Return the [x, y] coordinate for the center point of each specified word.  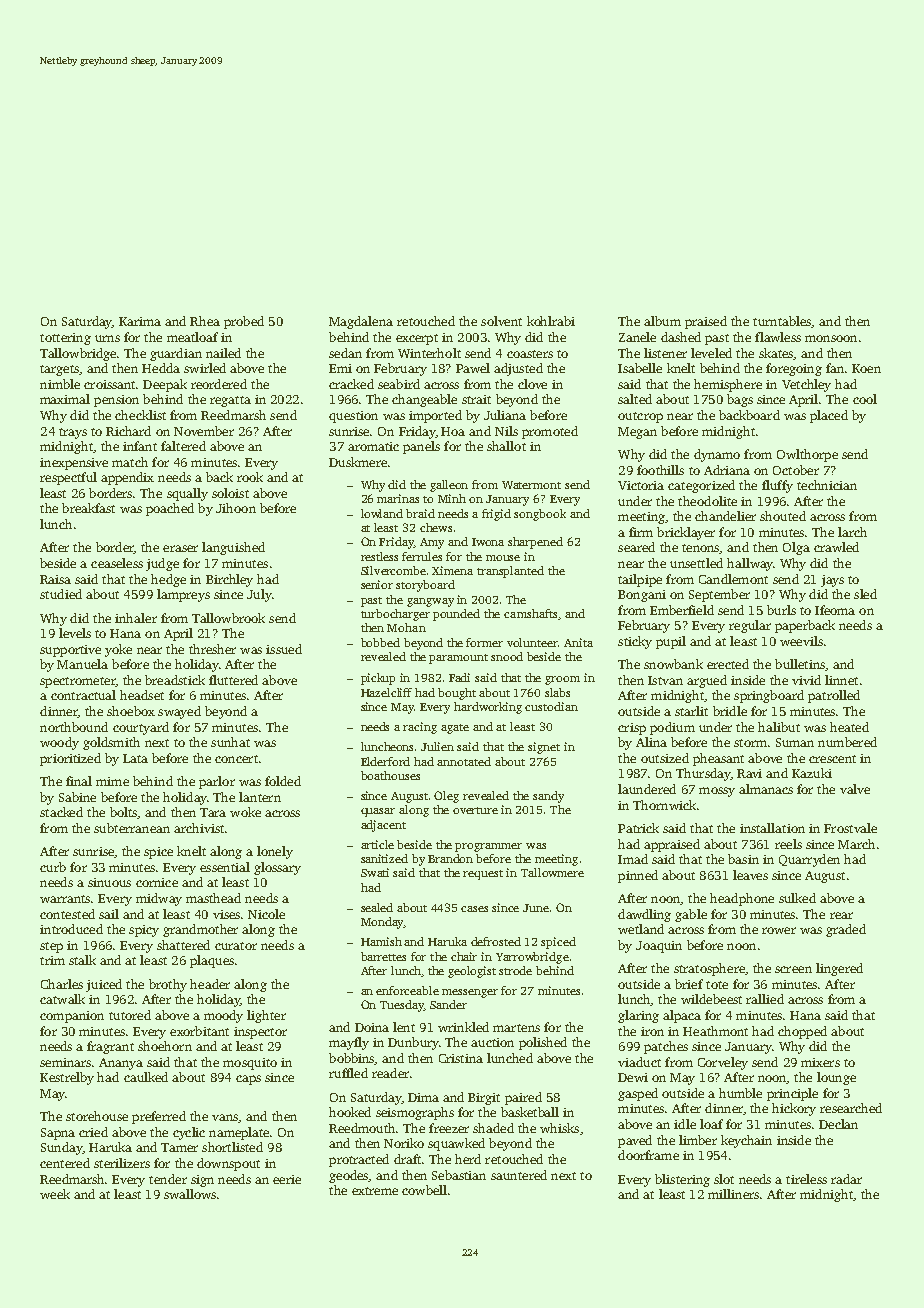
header [210, 984]
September [719, 595]
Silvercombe [393, 570]
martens [516, 1028]
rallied [765, 999]
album [662, 321]
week [55, 1194]
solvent [501, 321]
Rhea [205, 321]
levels [75, 633]
